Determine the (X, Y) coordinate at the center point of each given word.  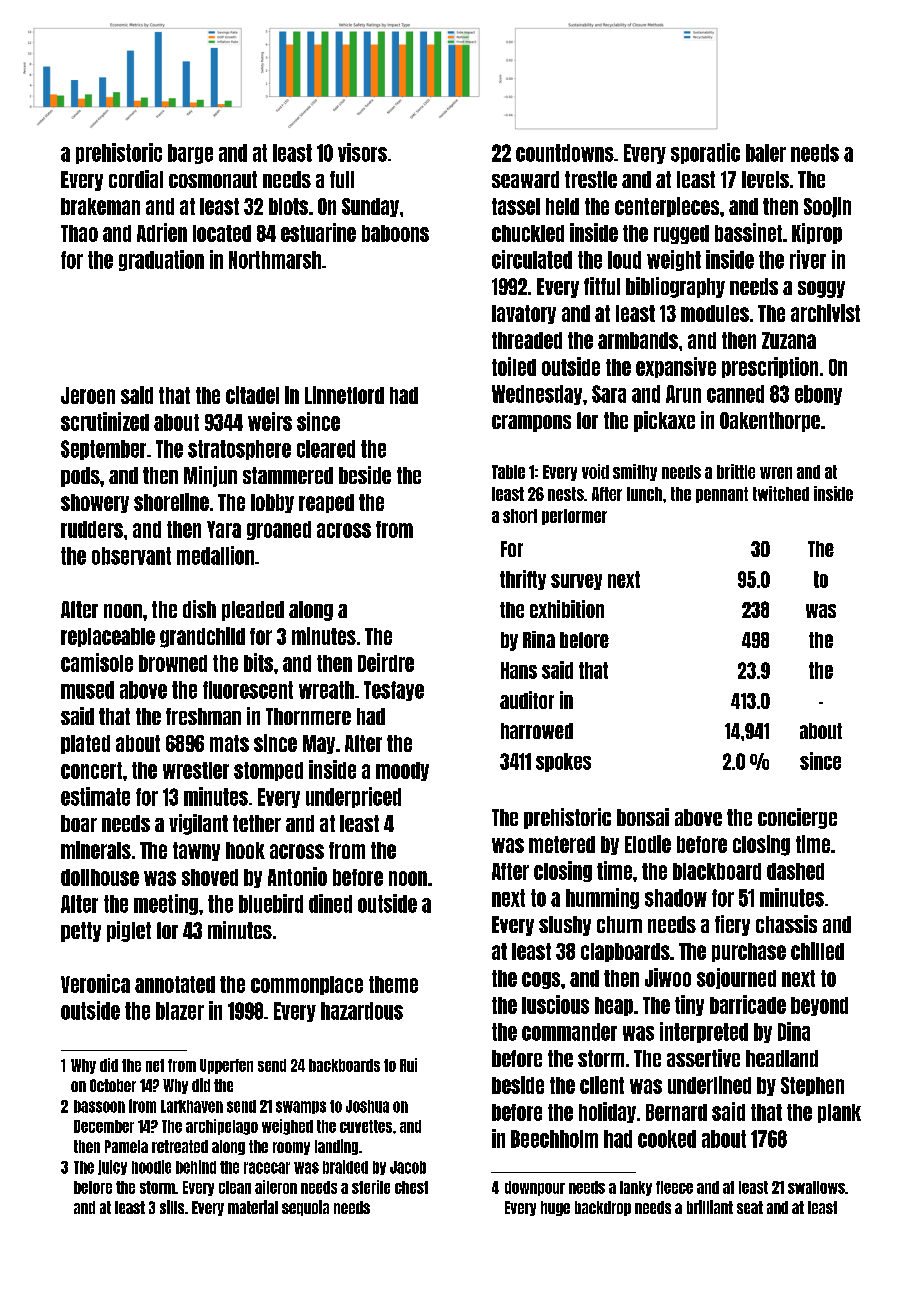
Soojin (827, 207)
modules (715, 313)
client (602, 1085)
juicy (112, 1167)
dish (199, 609)
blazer (180, 1011)
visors (362, 152)
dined (330, 903)
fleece (674, 1187)
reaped (326, 503)
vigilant (198, 824)
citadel (252, 395)
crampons (531, 423)
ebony (818, 395)
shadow (676, 898)
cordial (136, 179)
